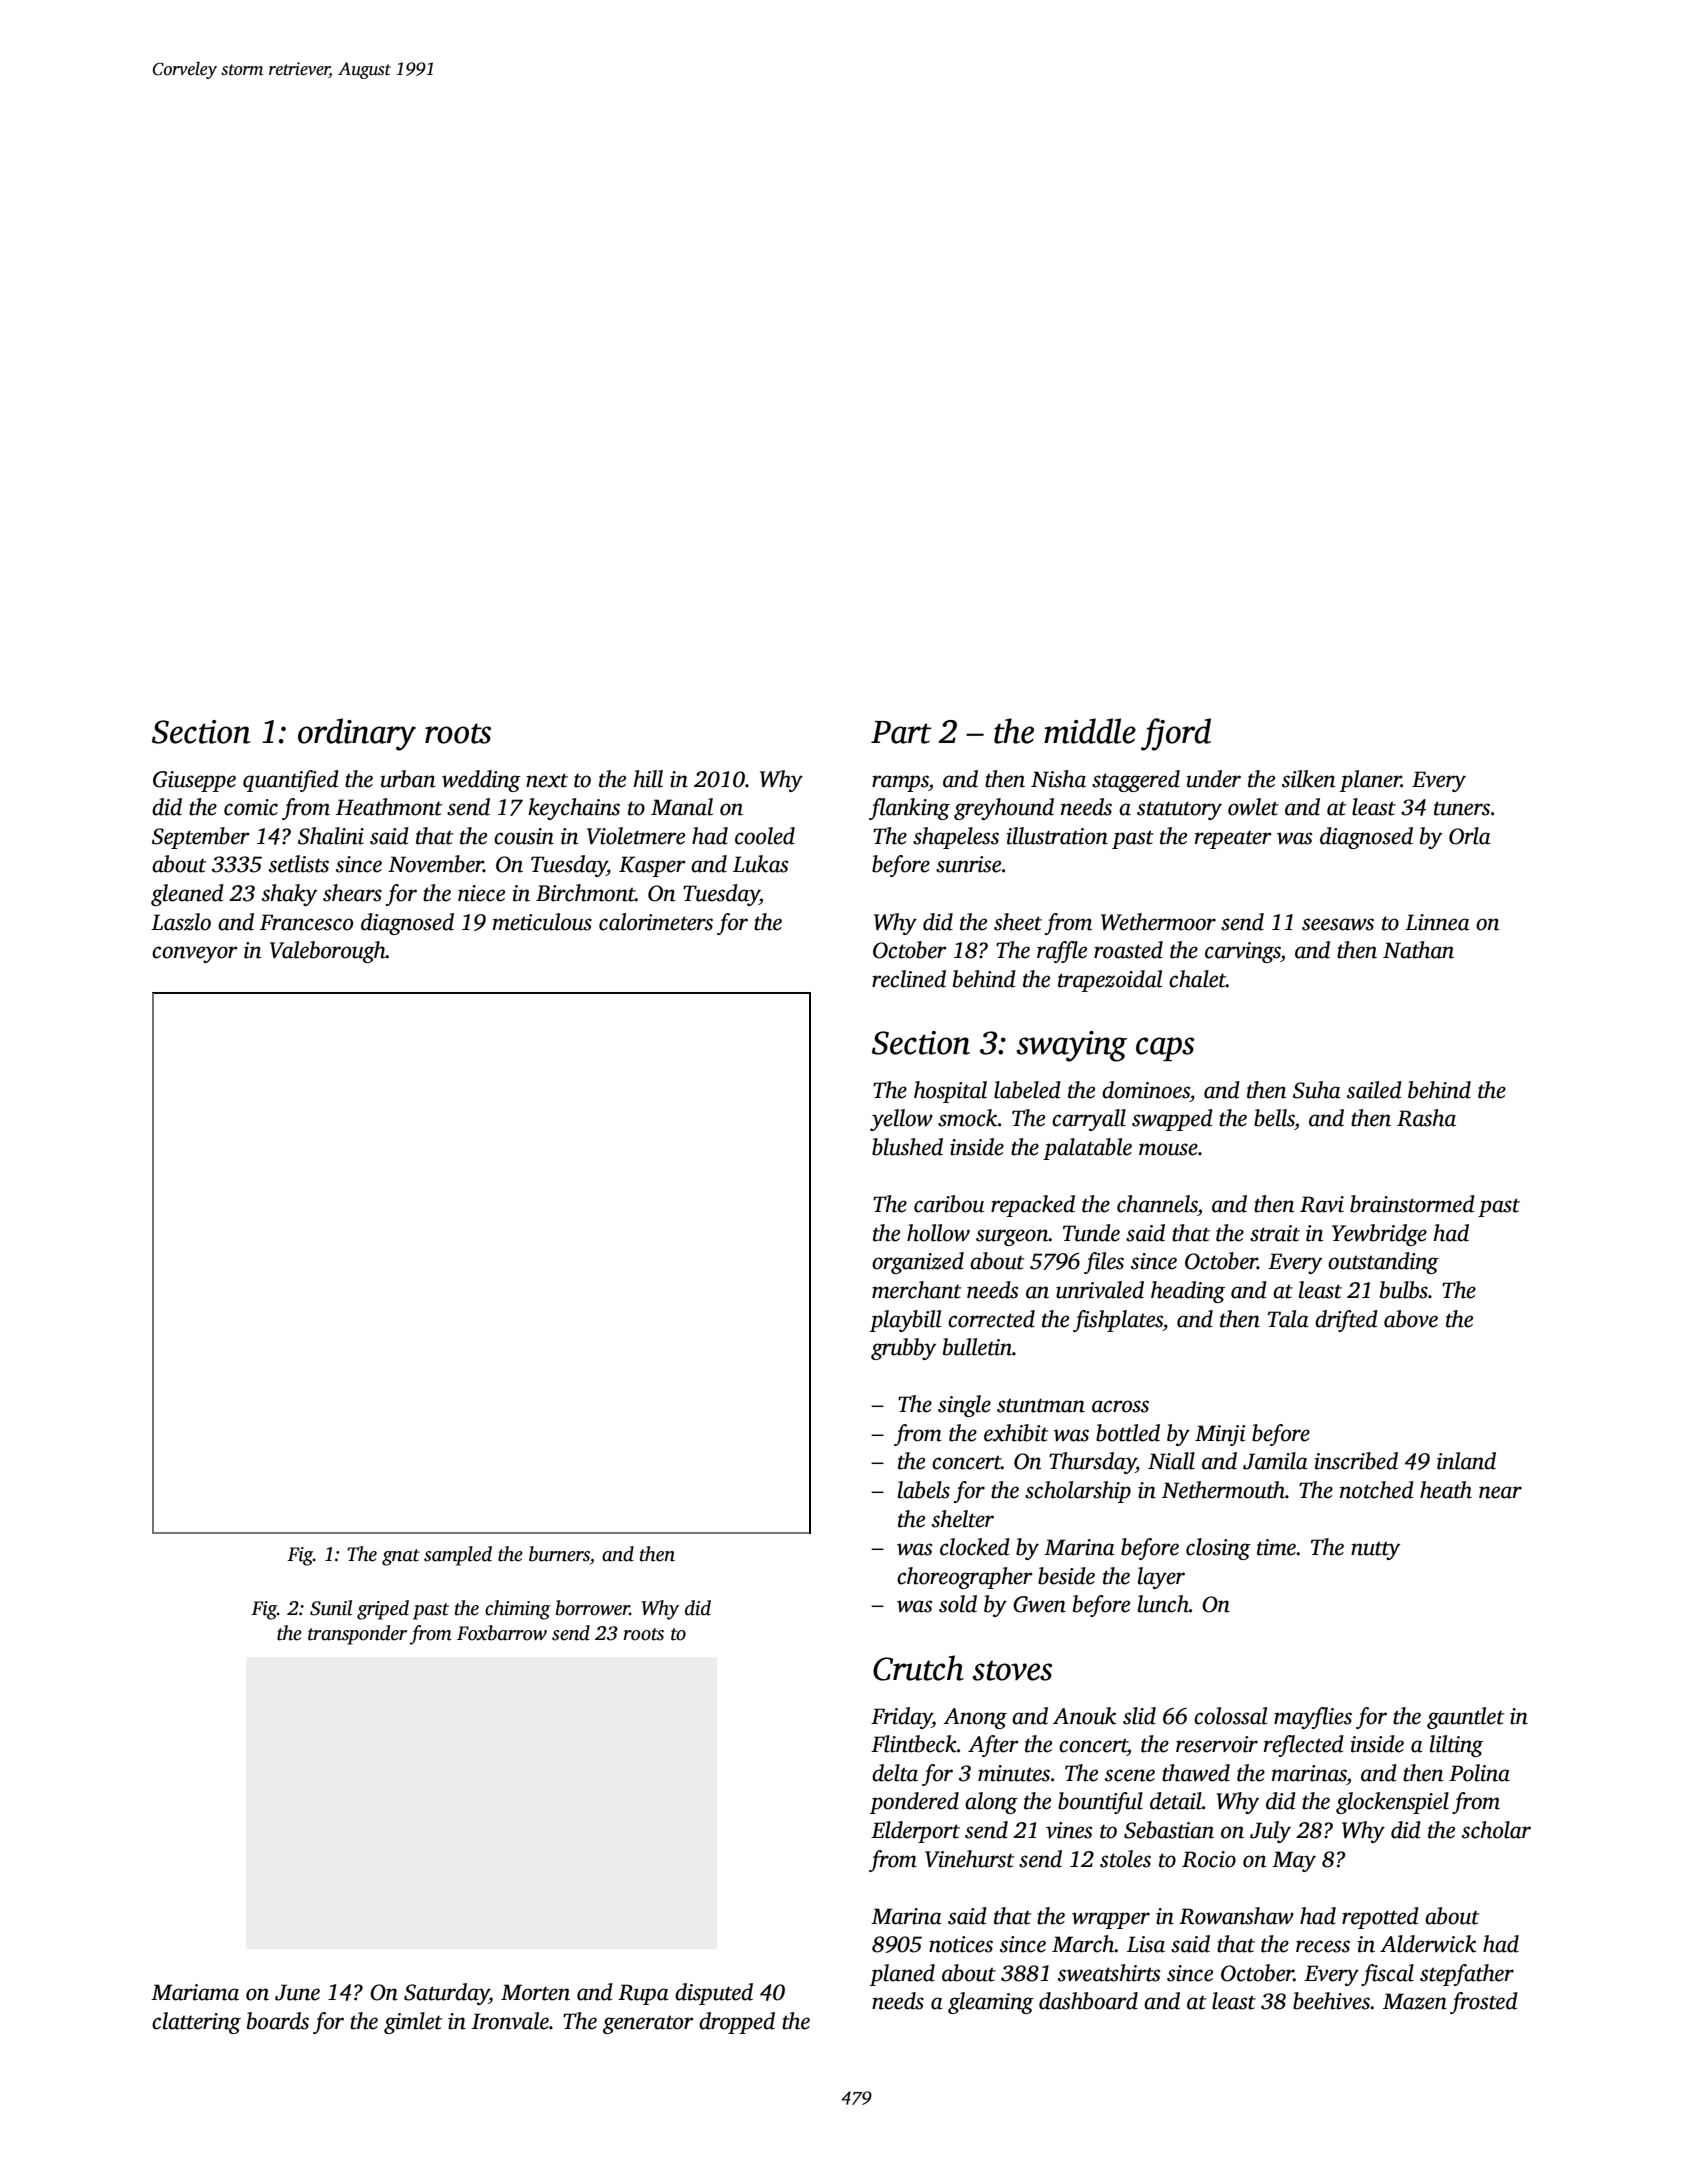  What do you see at coordinates (901, 732) in the document?
I see `Part` at bounding box center [901, 732].
